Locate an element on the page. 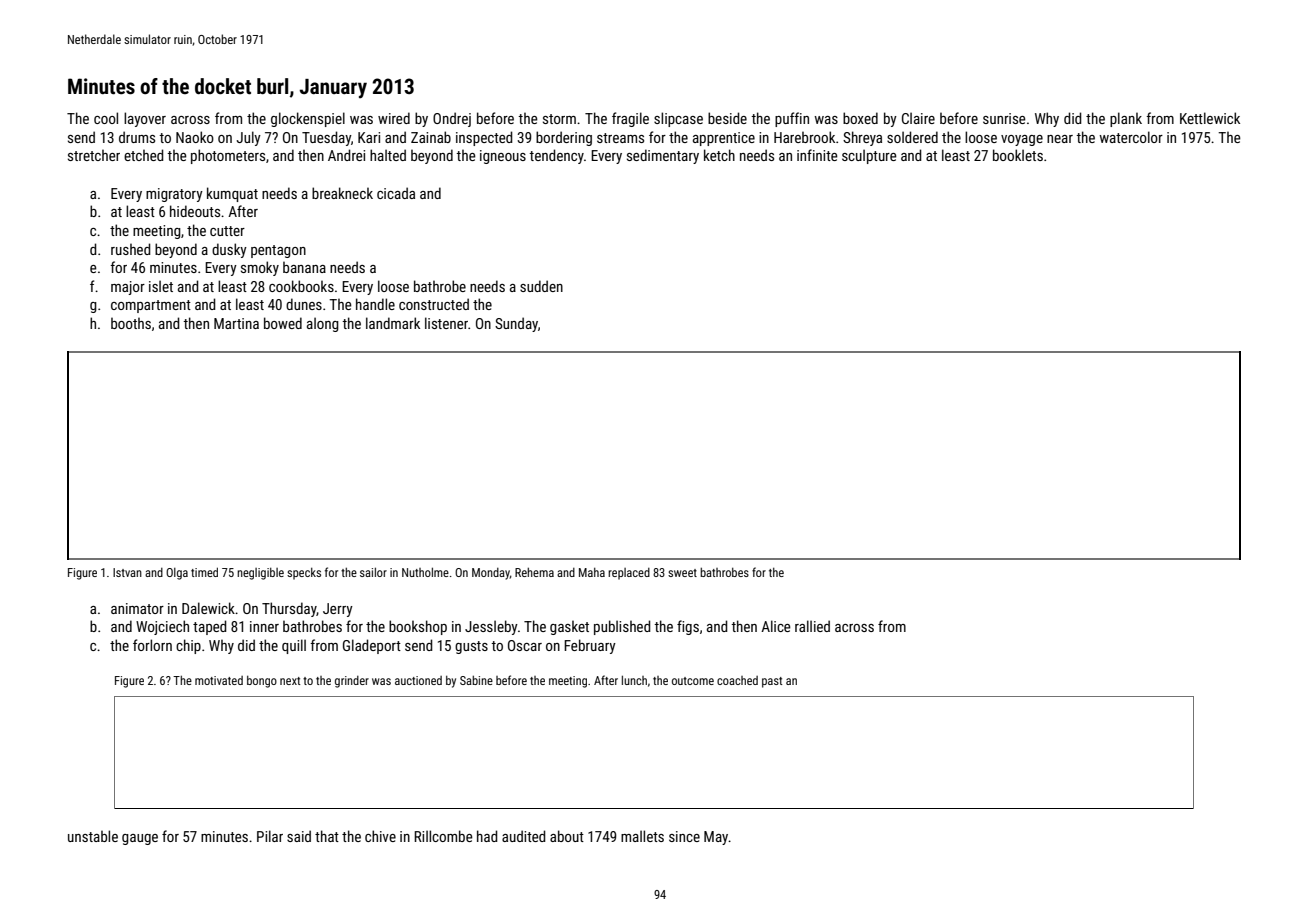  sunrise is located at coordinates (1004, 118).
